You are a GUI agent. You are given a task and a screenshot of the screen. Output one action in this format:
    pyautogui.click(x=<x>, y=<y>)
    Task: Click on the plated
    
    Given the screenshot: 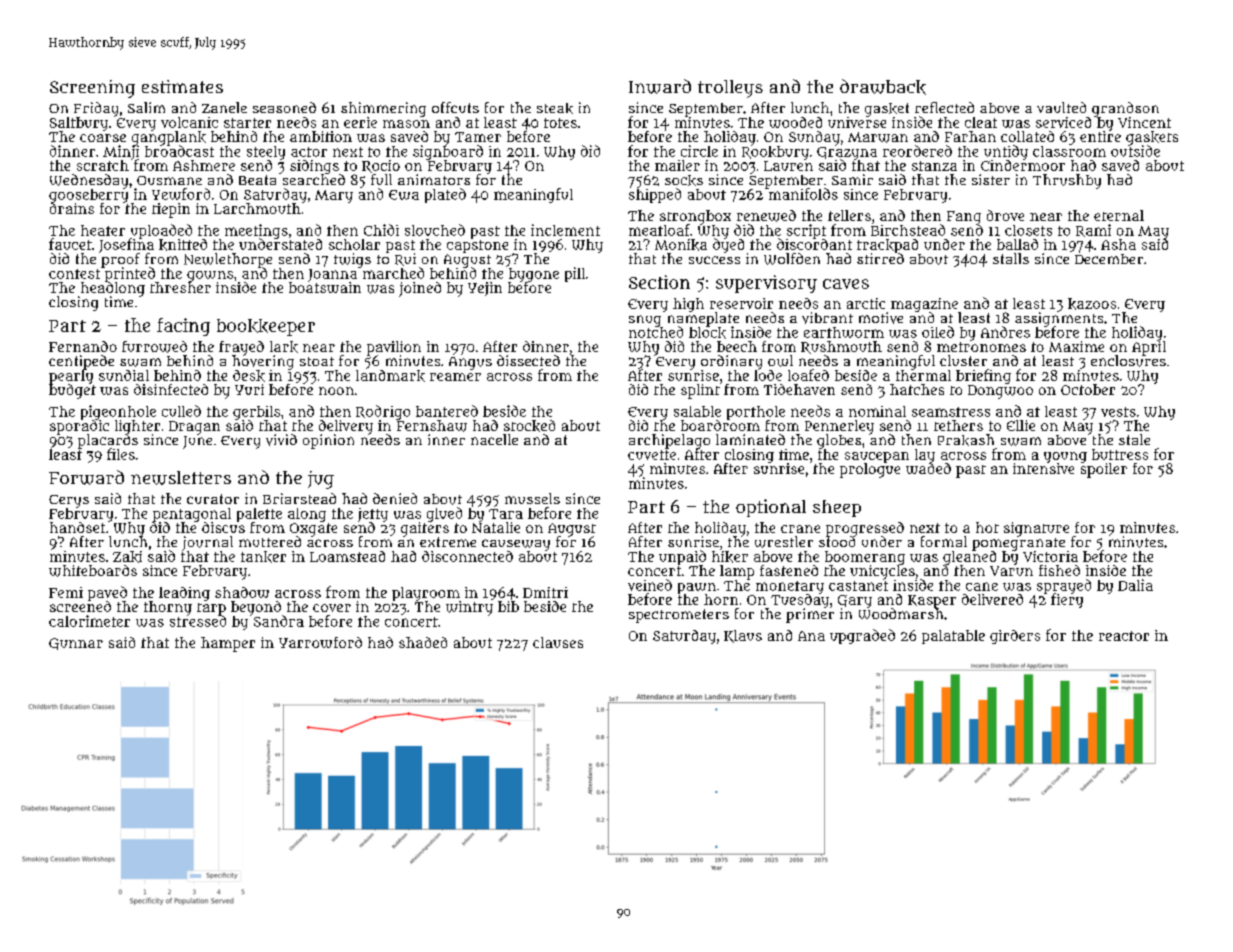 What is the action you would take?
    pyautogui.click(x=445, y=195)
